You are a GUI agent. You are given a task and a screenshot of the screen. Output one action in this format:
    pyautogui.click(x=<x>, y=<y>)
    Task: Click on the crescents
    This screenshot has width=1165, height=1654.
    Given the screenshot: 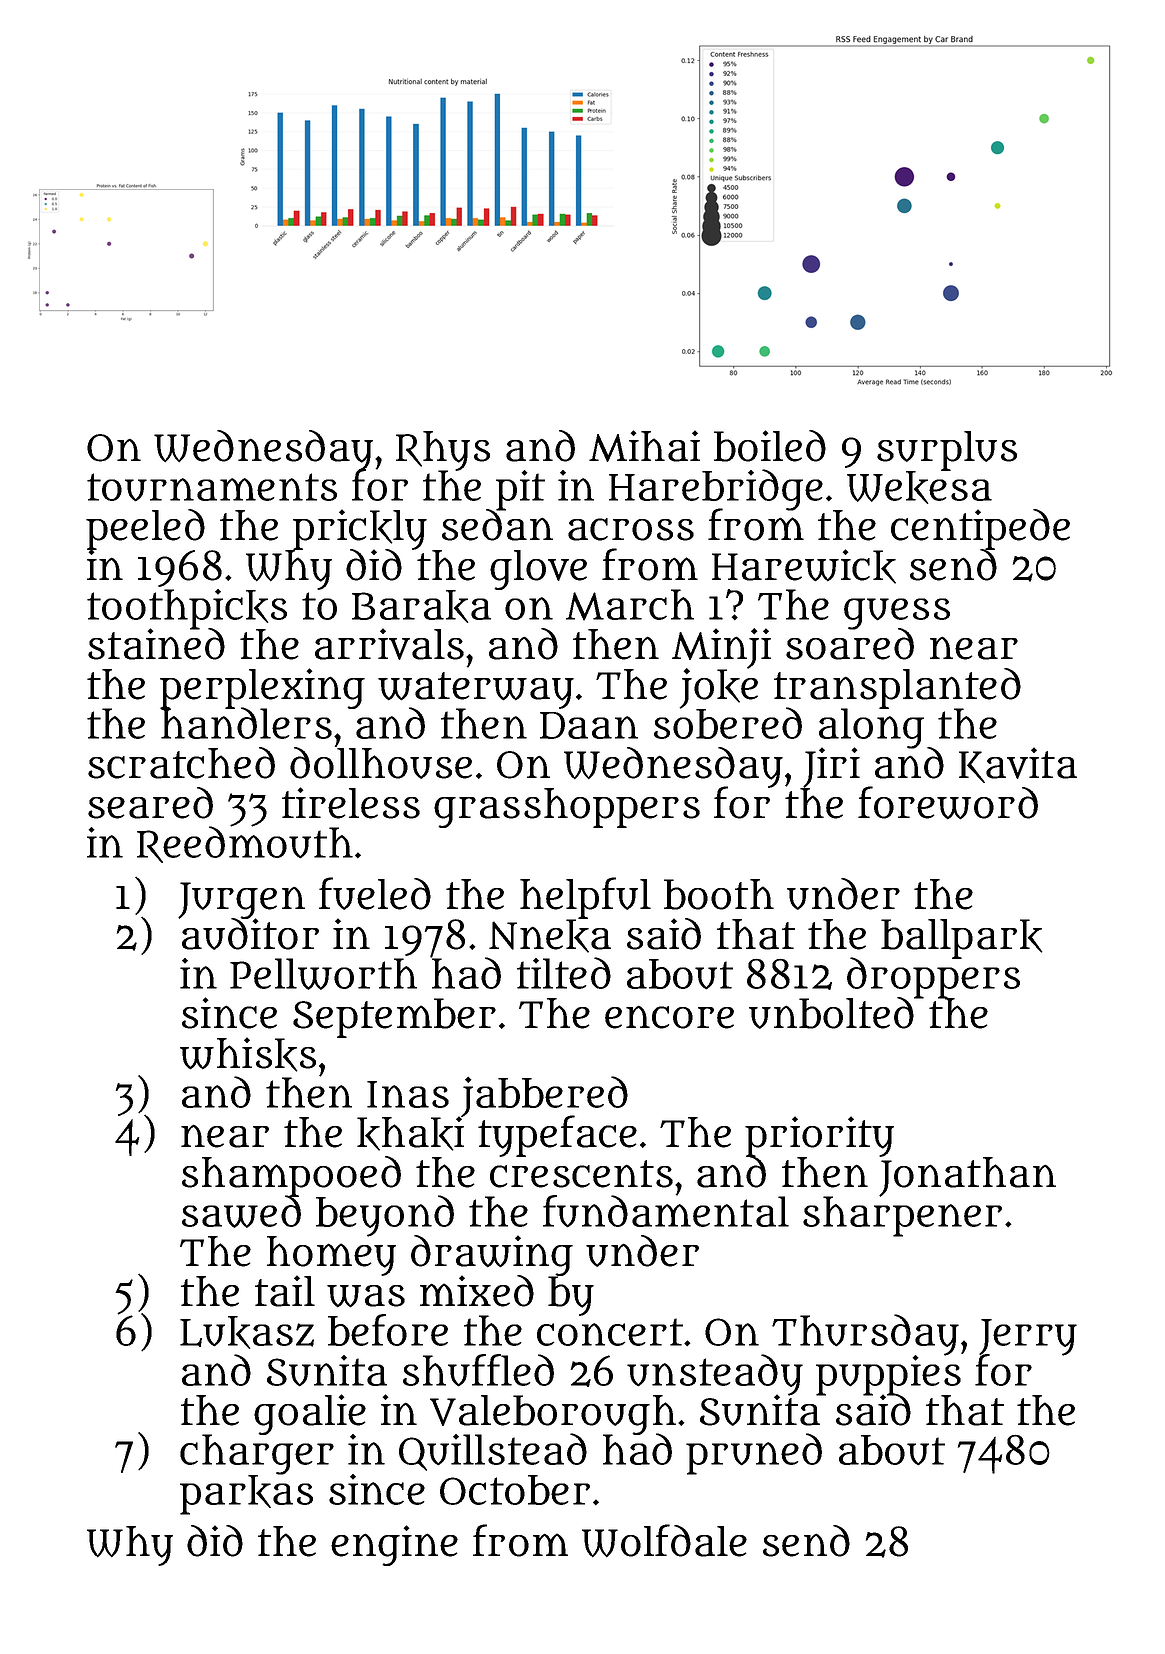 What is the action you would take?
    pyautogui.click(x=581, y=1174)
